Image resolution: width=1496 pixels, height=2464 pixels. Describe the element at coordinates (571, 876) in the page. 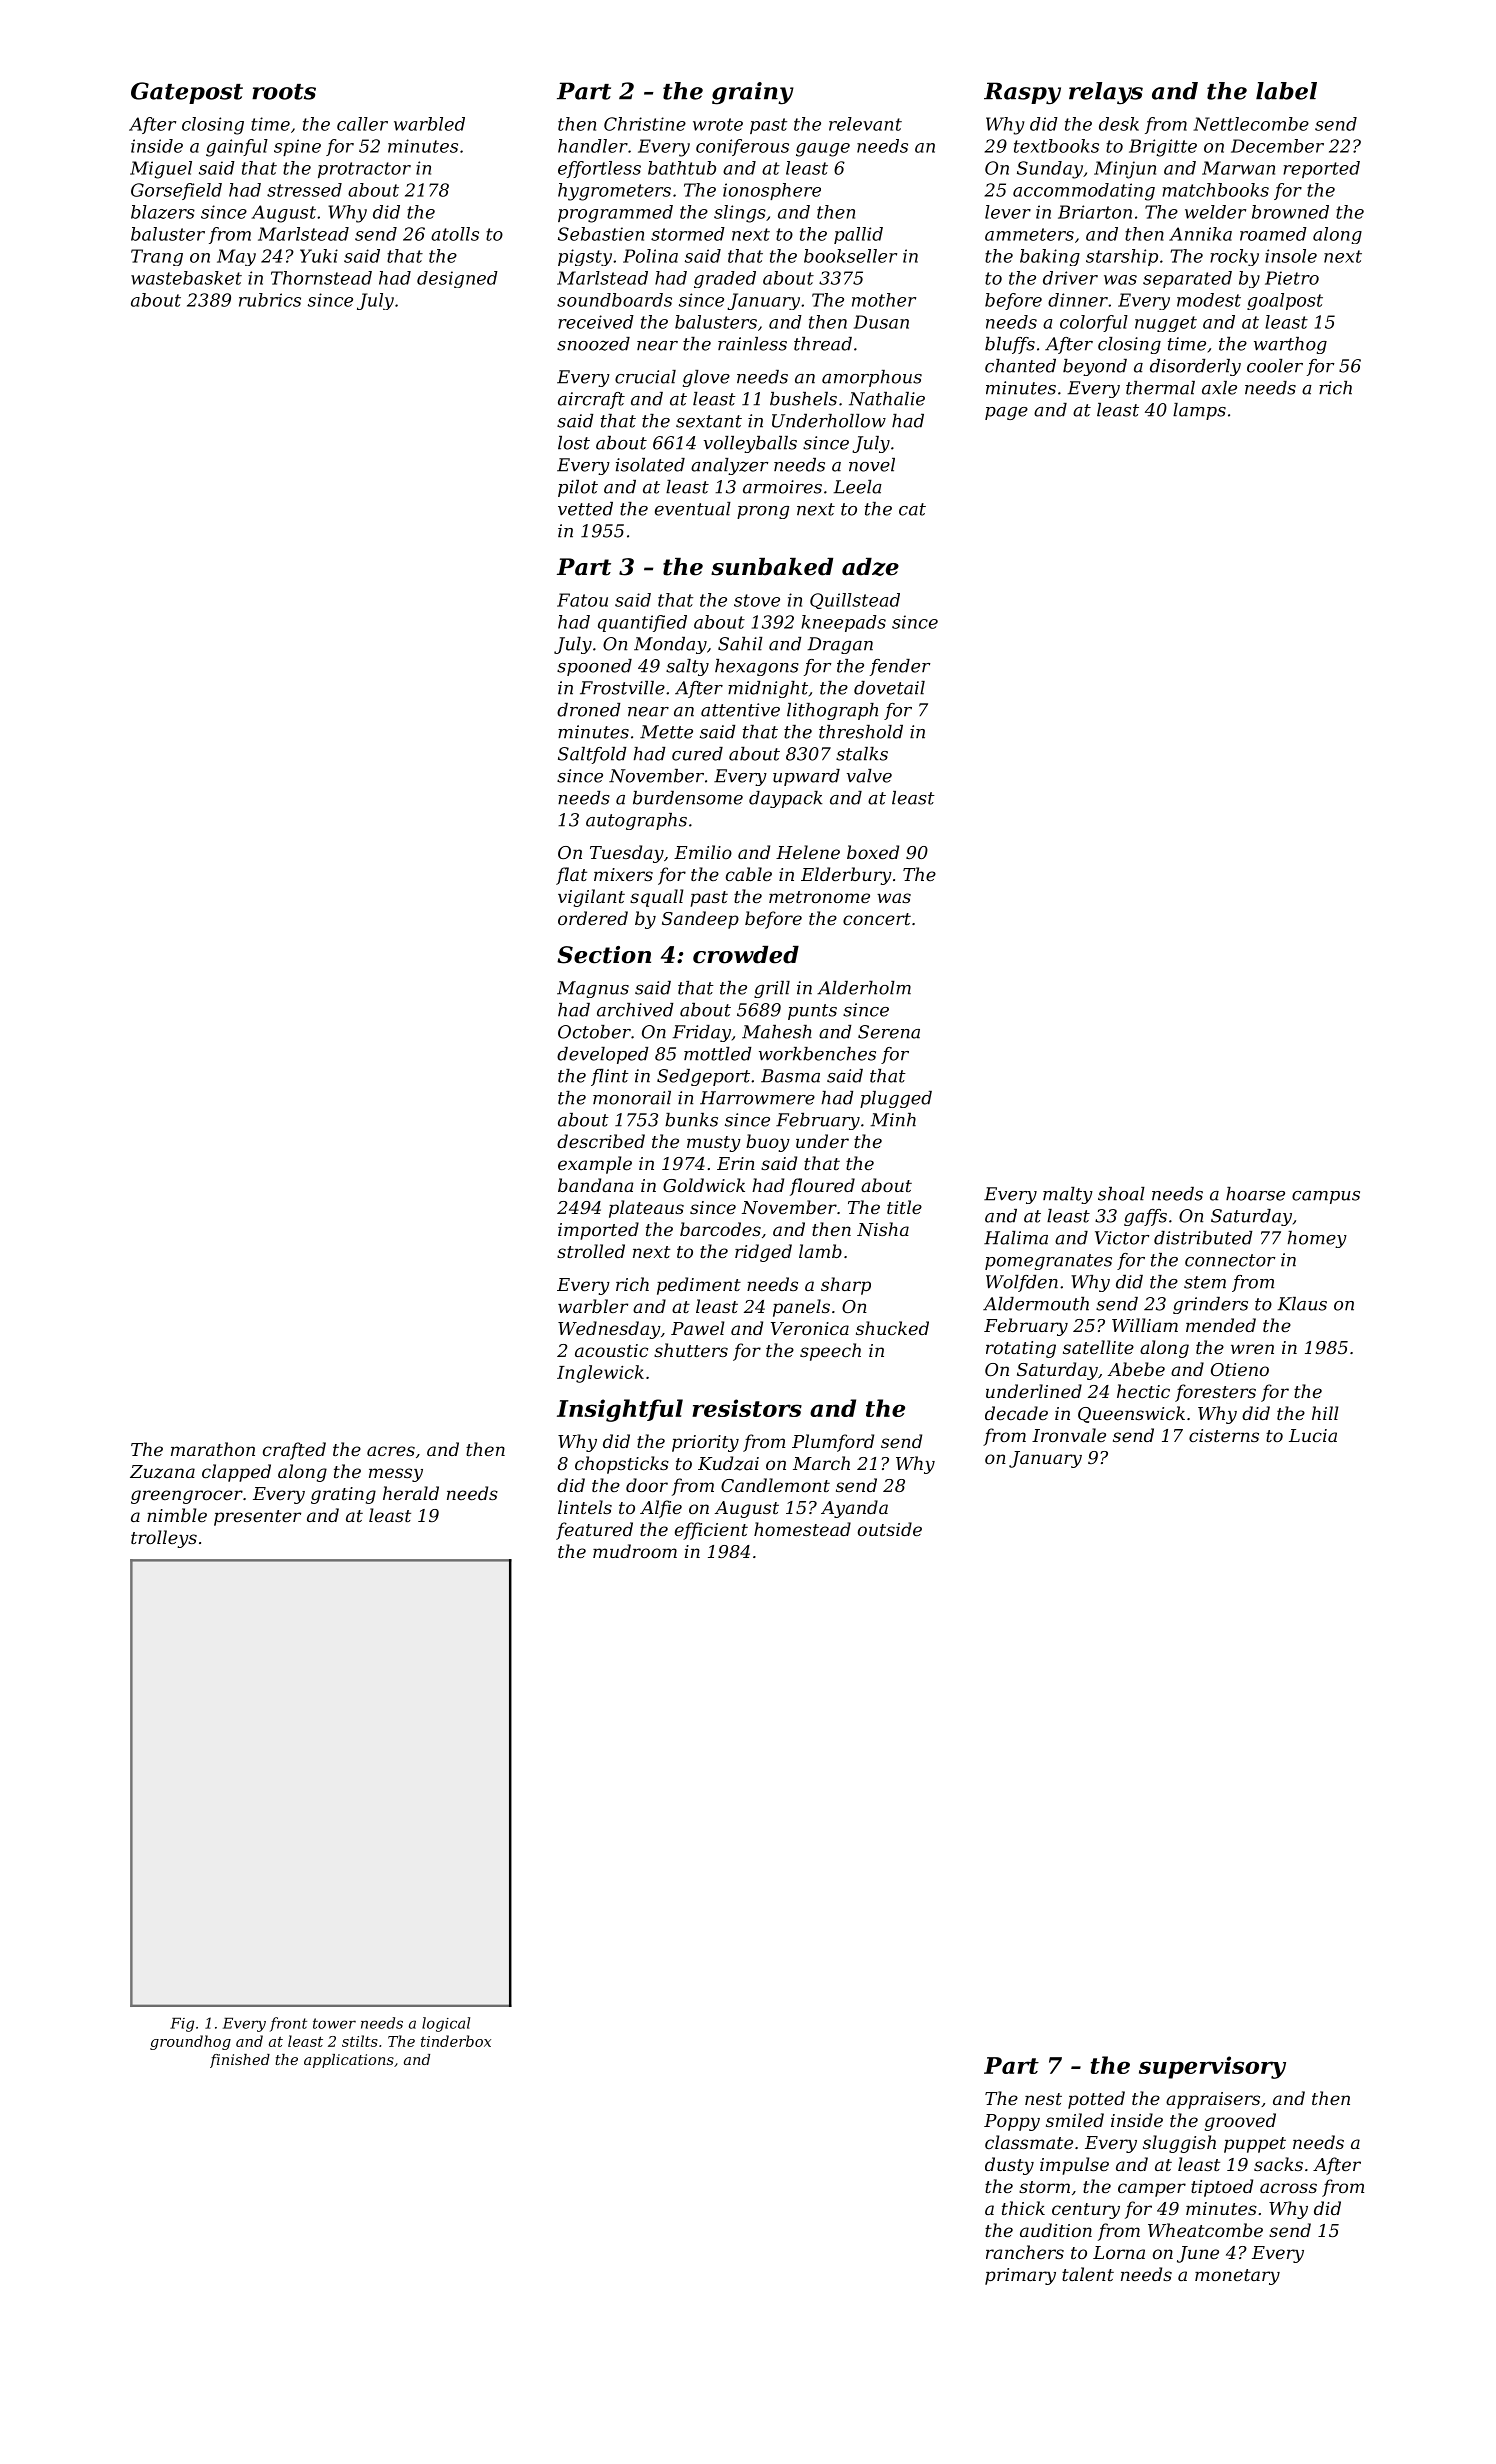

I see `flat` at that location.
